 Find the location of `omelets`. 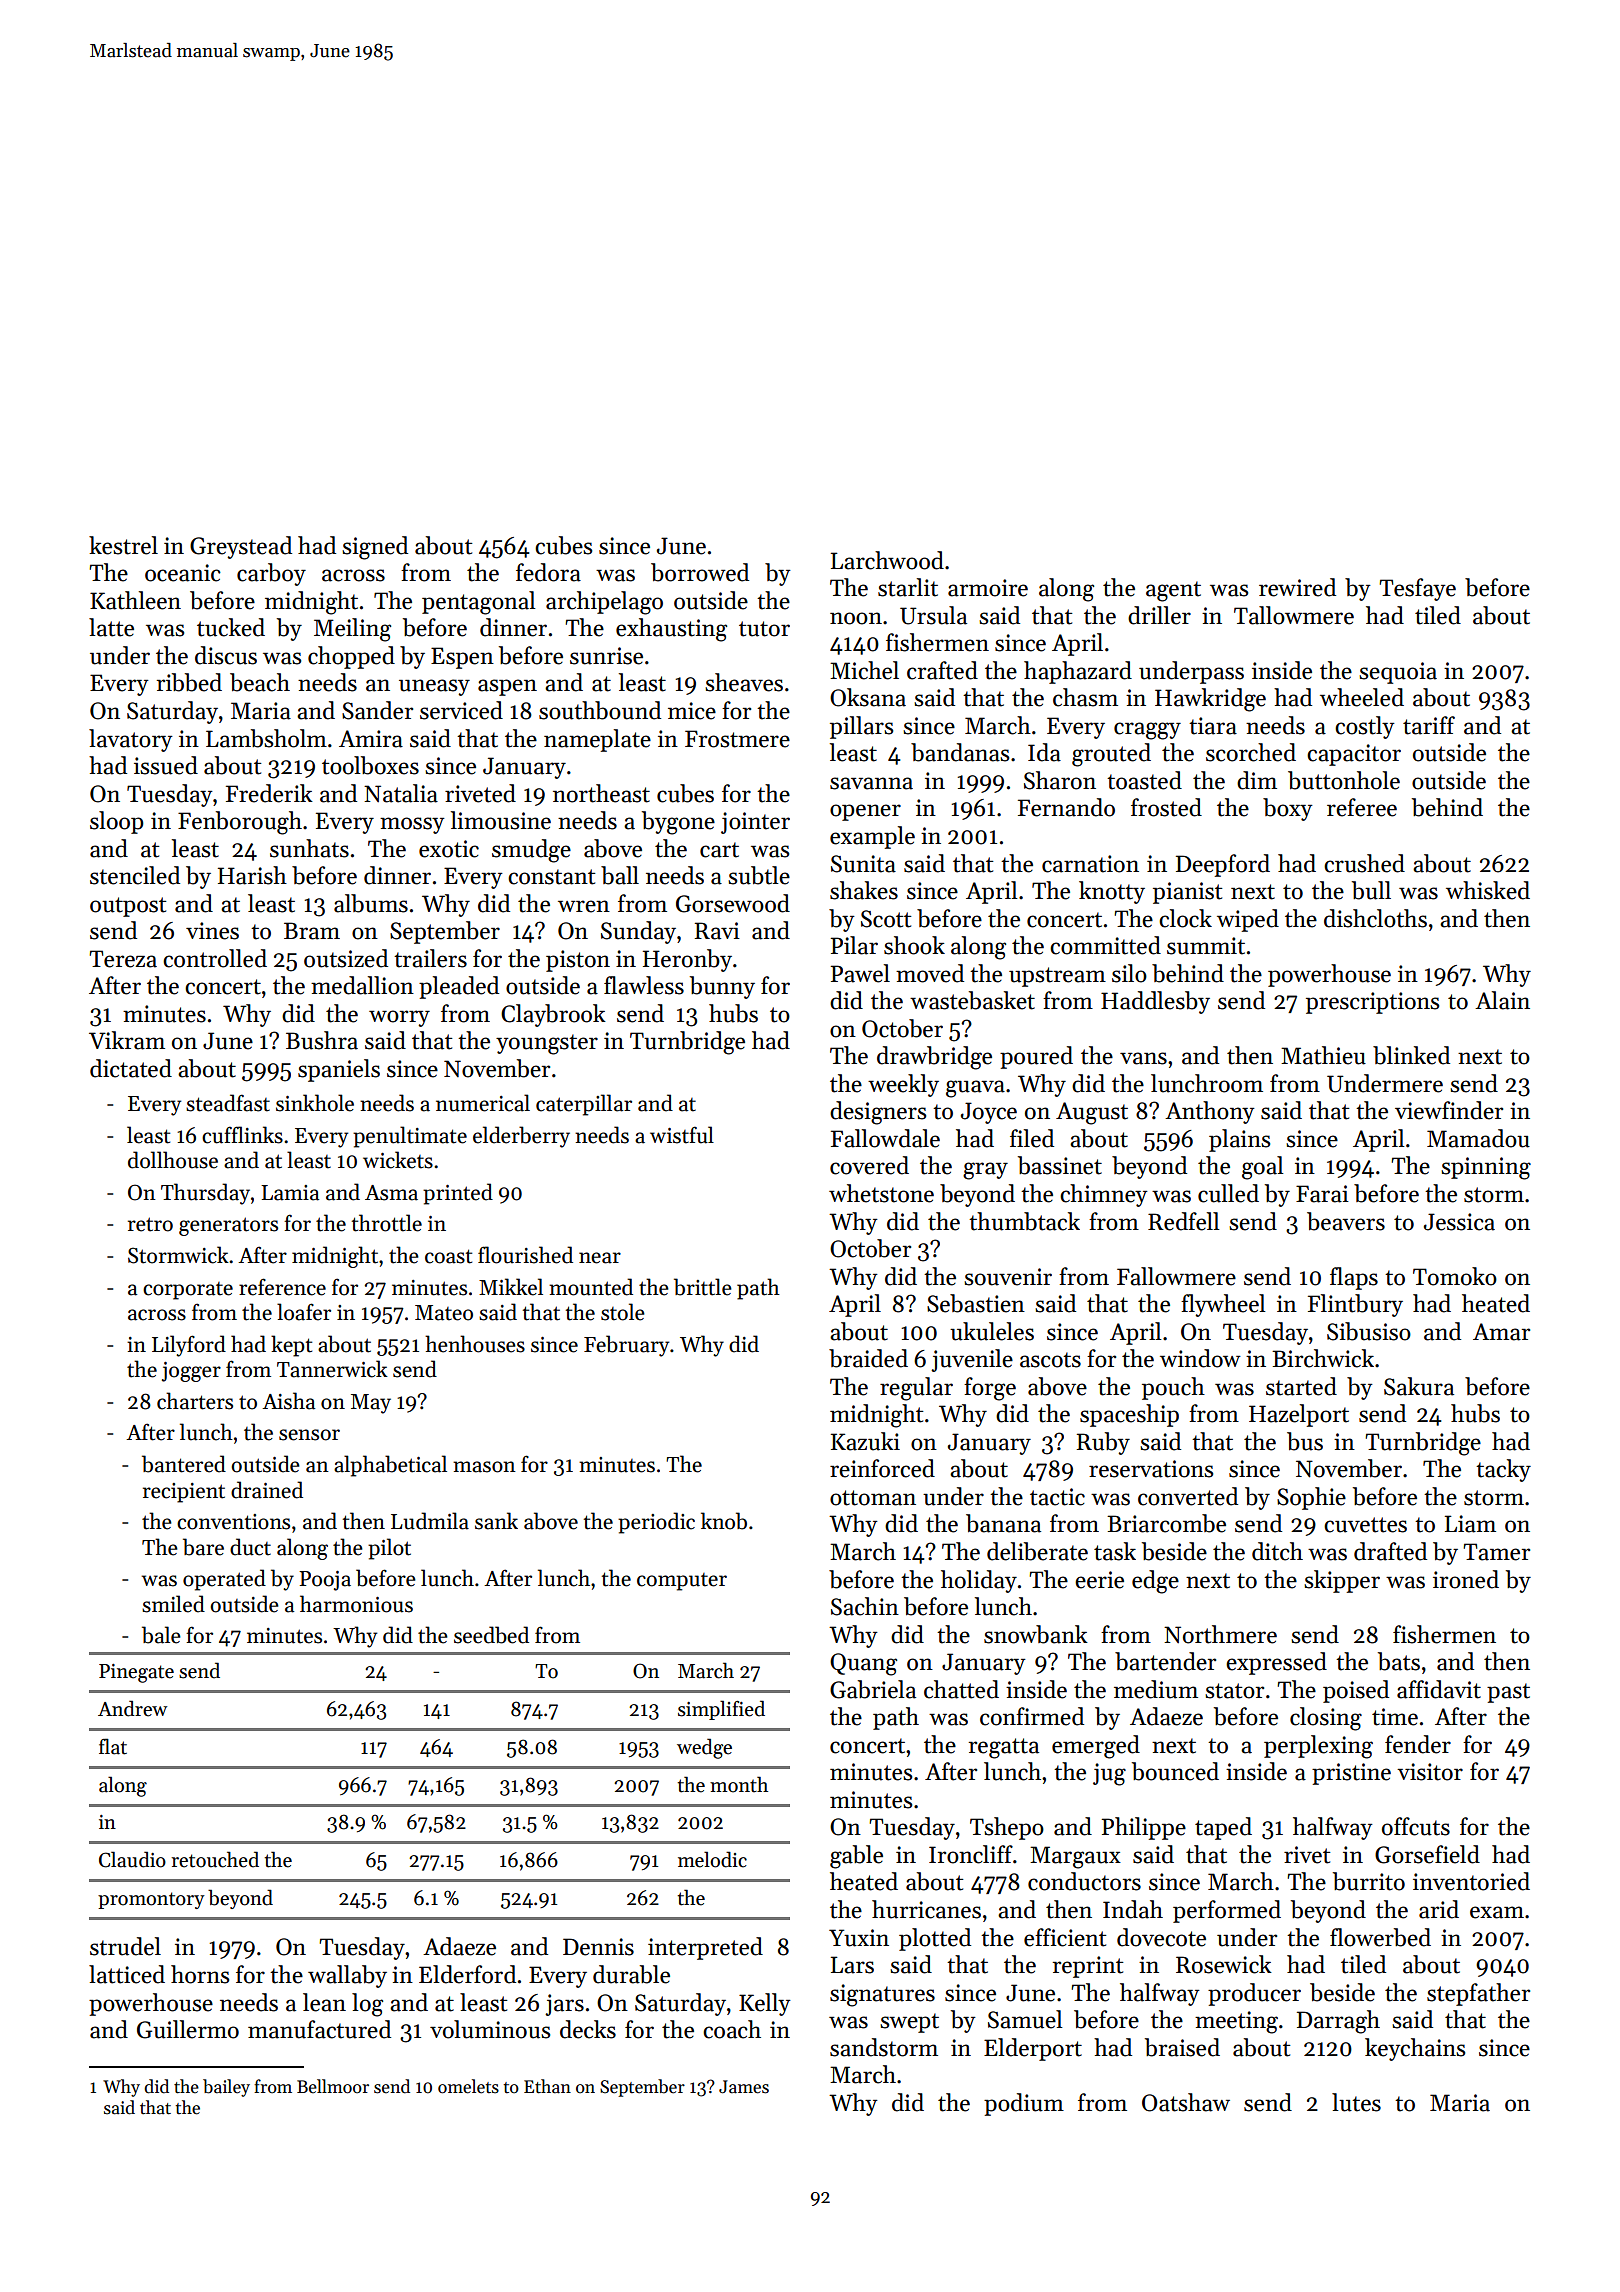

omelets is located at coordinates (468, 2086).
